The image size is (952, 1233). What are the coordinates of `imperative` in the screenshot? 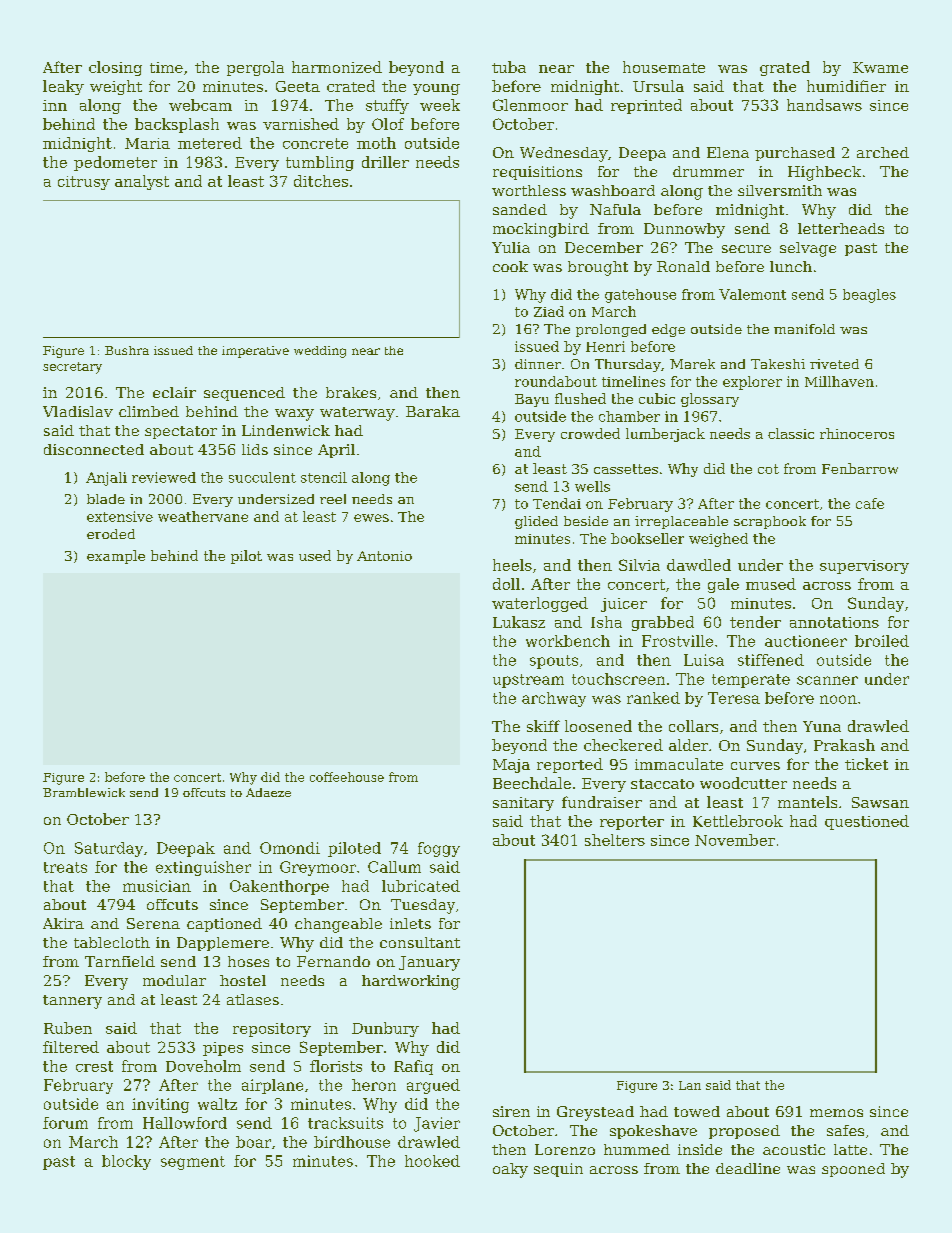 It's located at (255, 352).
